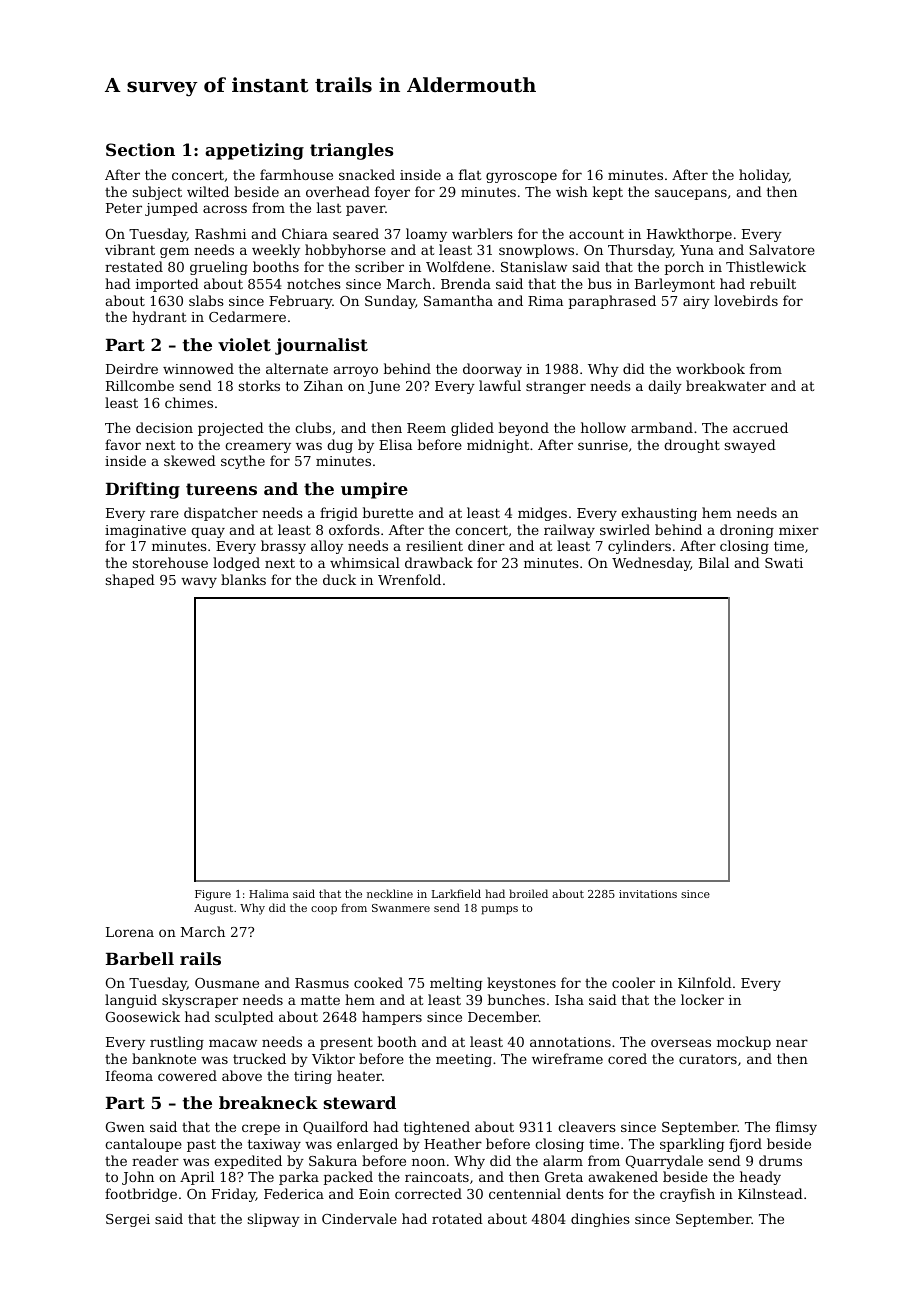 Image resolution: width=924 pixels, height=1311 pixels. Describe the element at coordinates (426, 428) in the screenshot. I see `Reem` at that location.
